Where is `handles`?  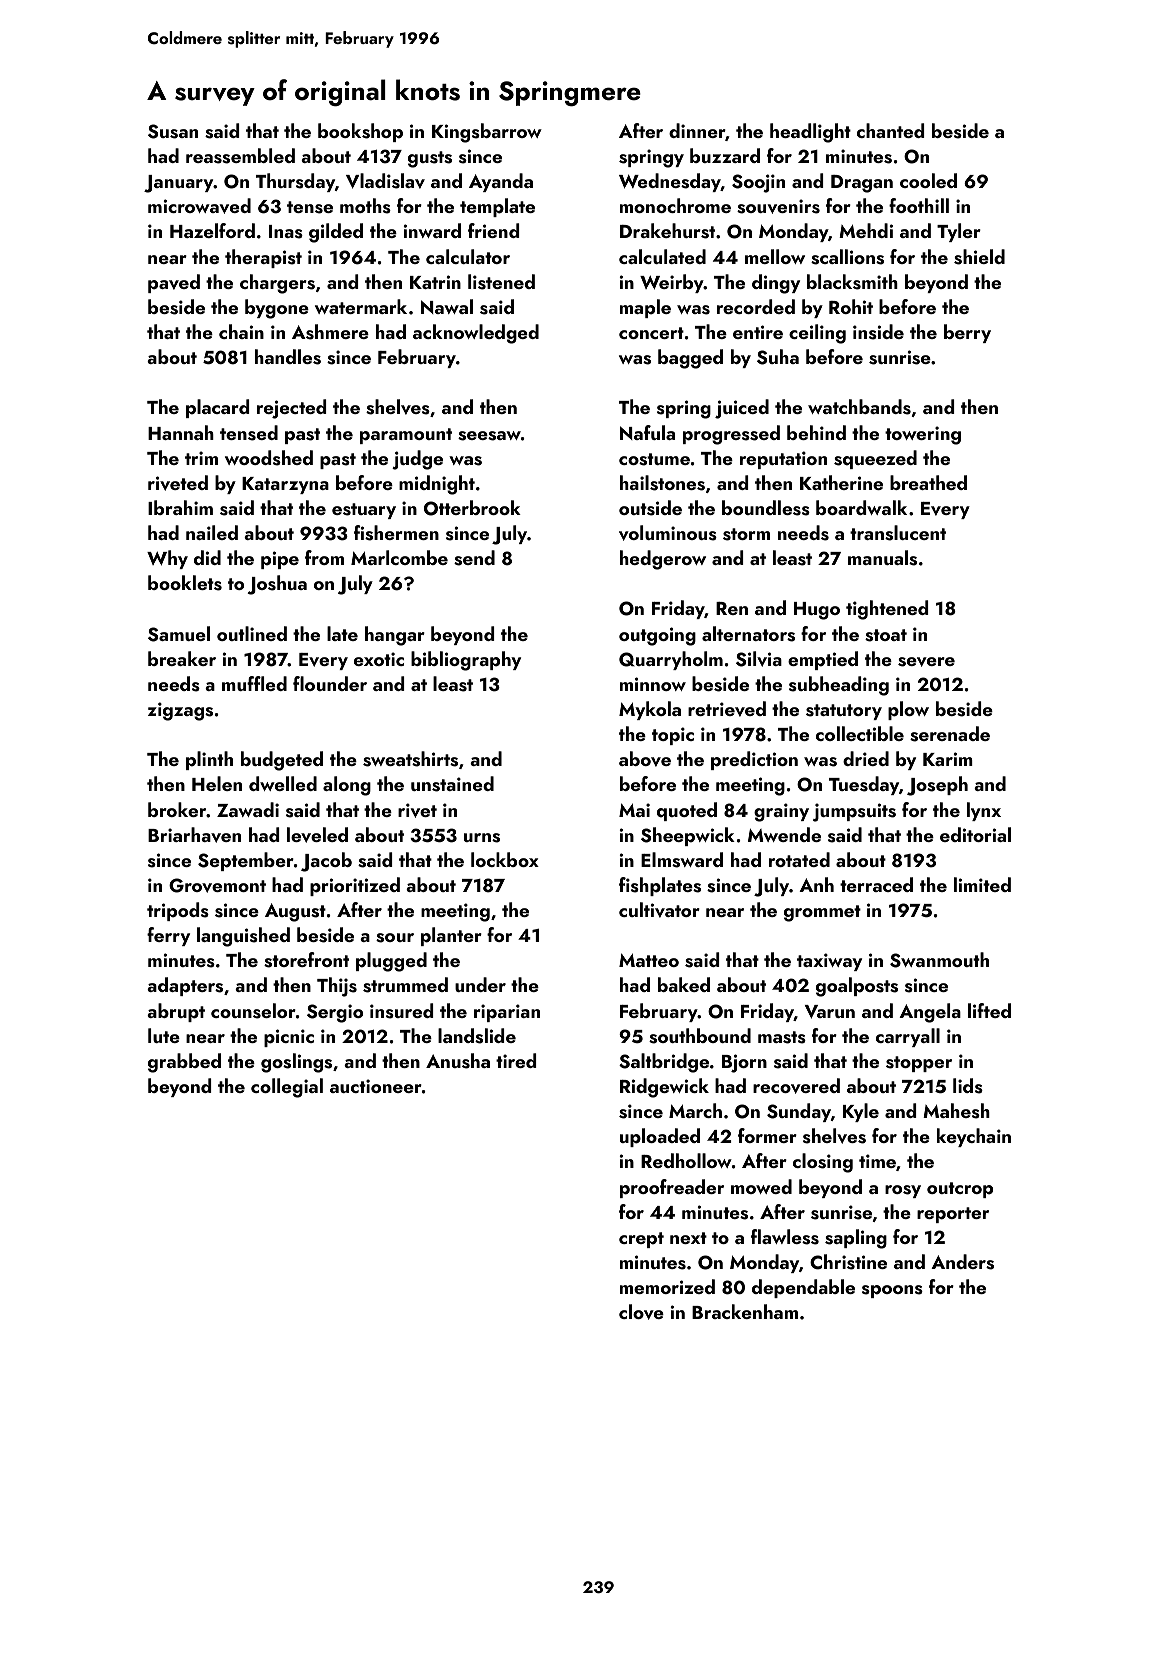
handles is located at coordinates (288, 357).
